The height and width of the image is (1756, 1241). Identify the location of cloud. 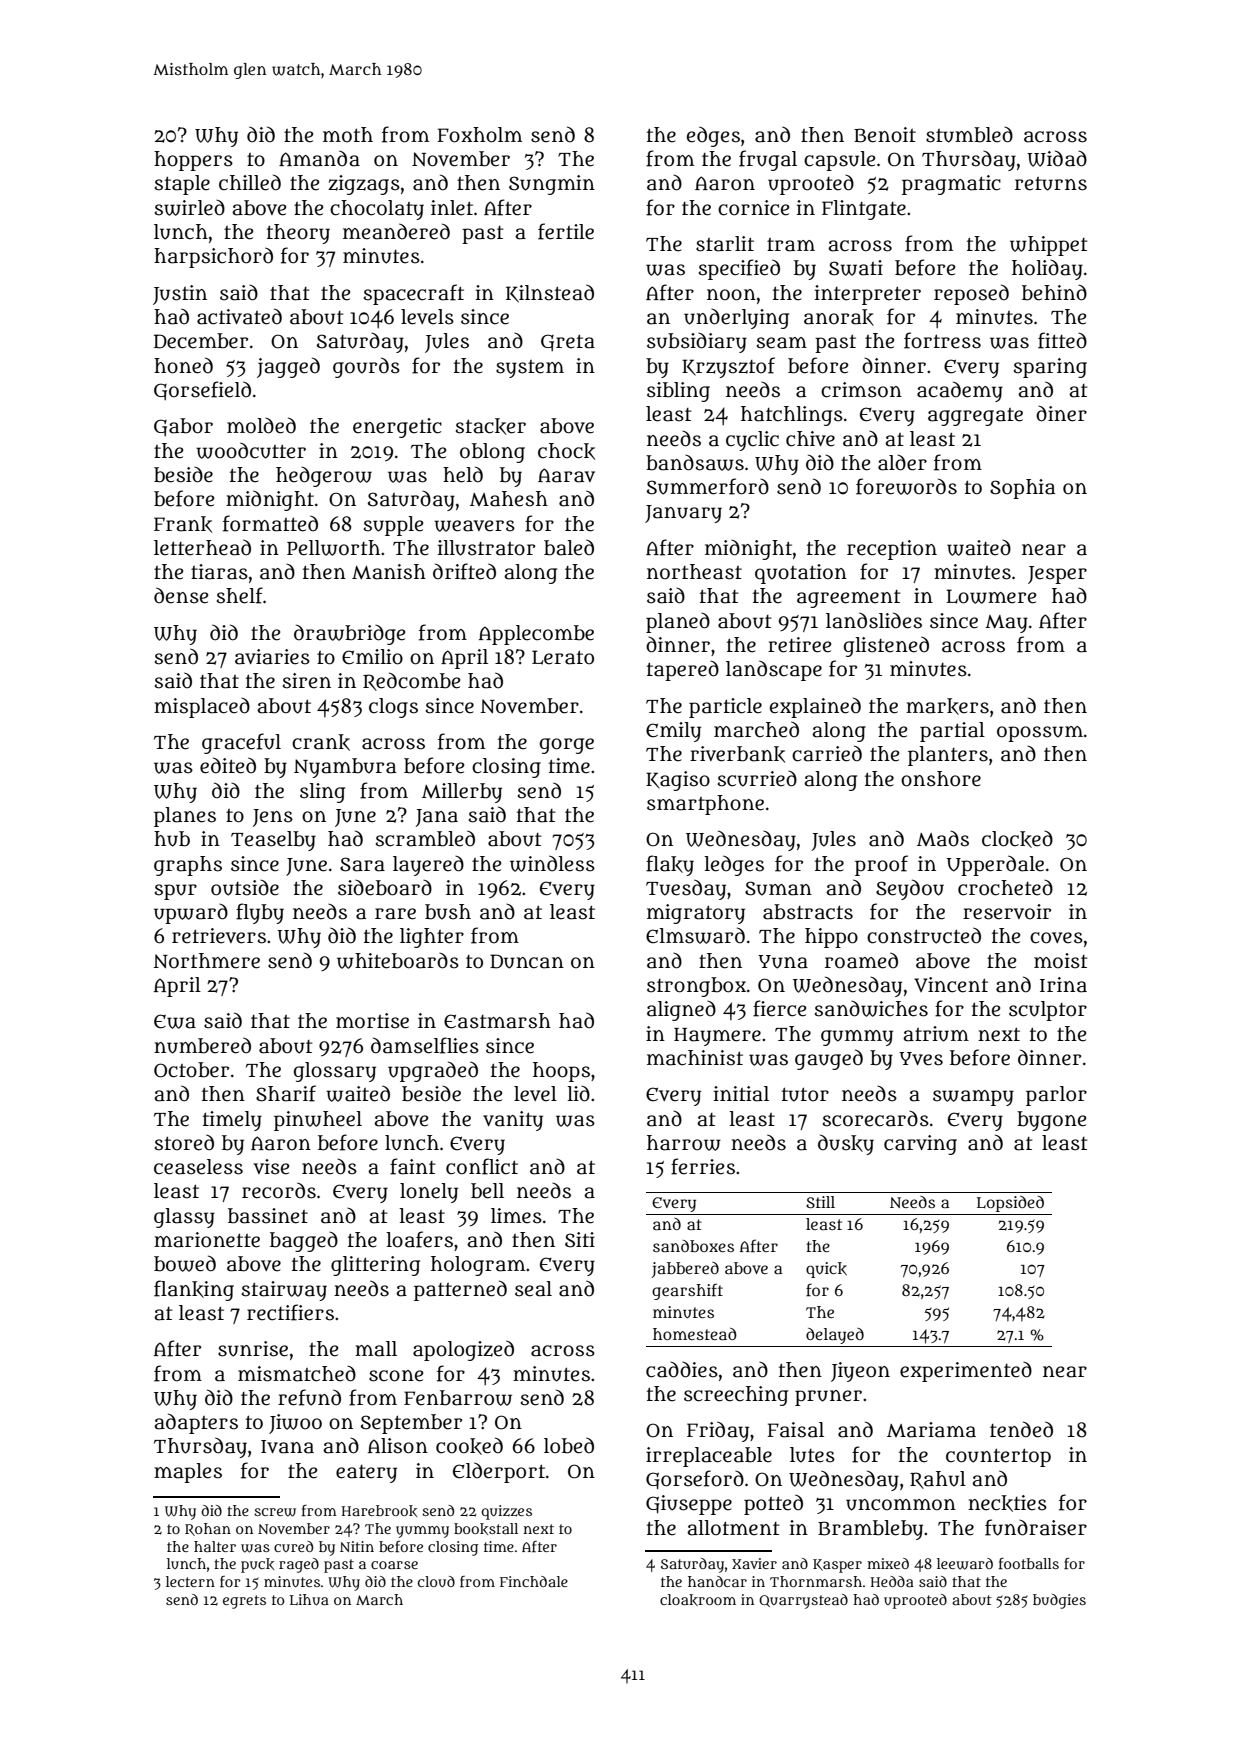
(436, 1581).
